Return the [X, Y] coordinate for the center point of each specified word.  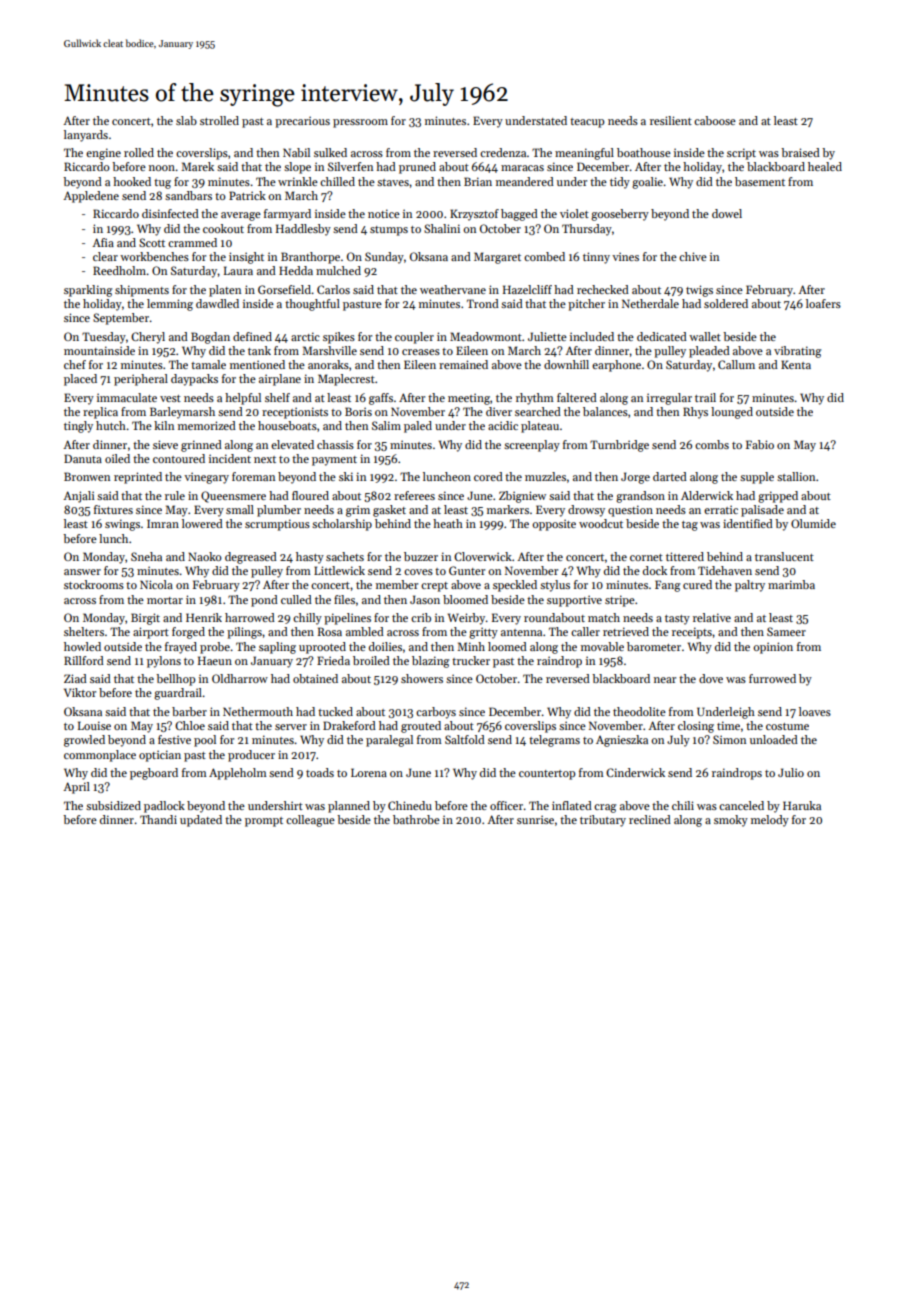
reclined [650, 819]
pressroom [360, 123]
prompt [264, 822]
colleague [310, 821]
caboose [715, 120]
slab [186, 120]
